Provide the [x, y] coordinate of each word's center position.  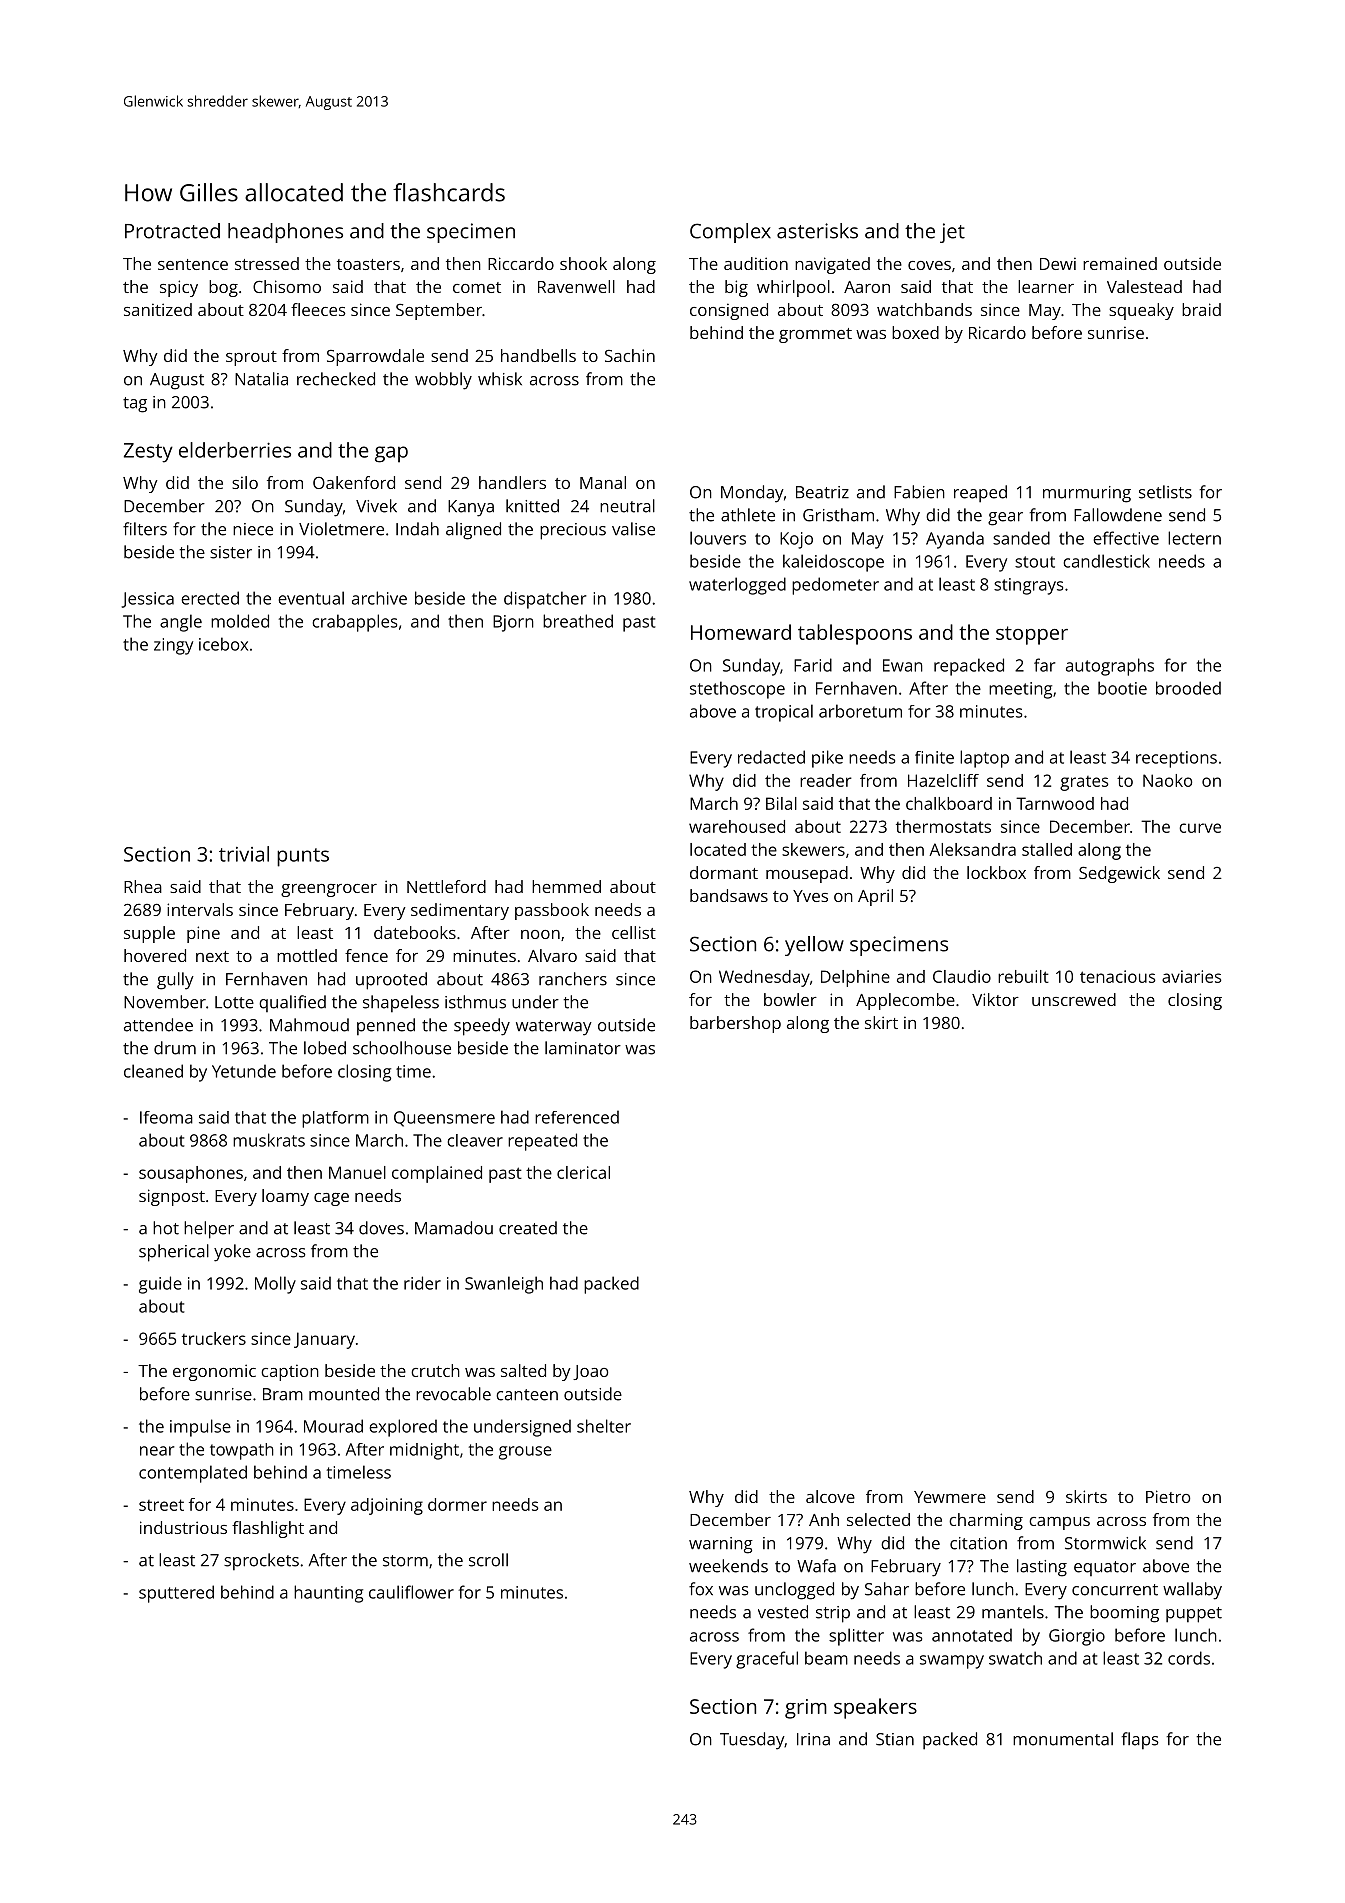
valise [633, 529]
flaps [1140, 1740]
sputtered [176, 1594]
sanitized [158, 309]
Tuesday [752, 1741]
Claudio [962, 976]
